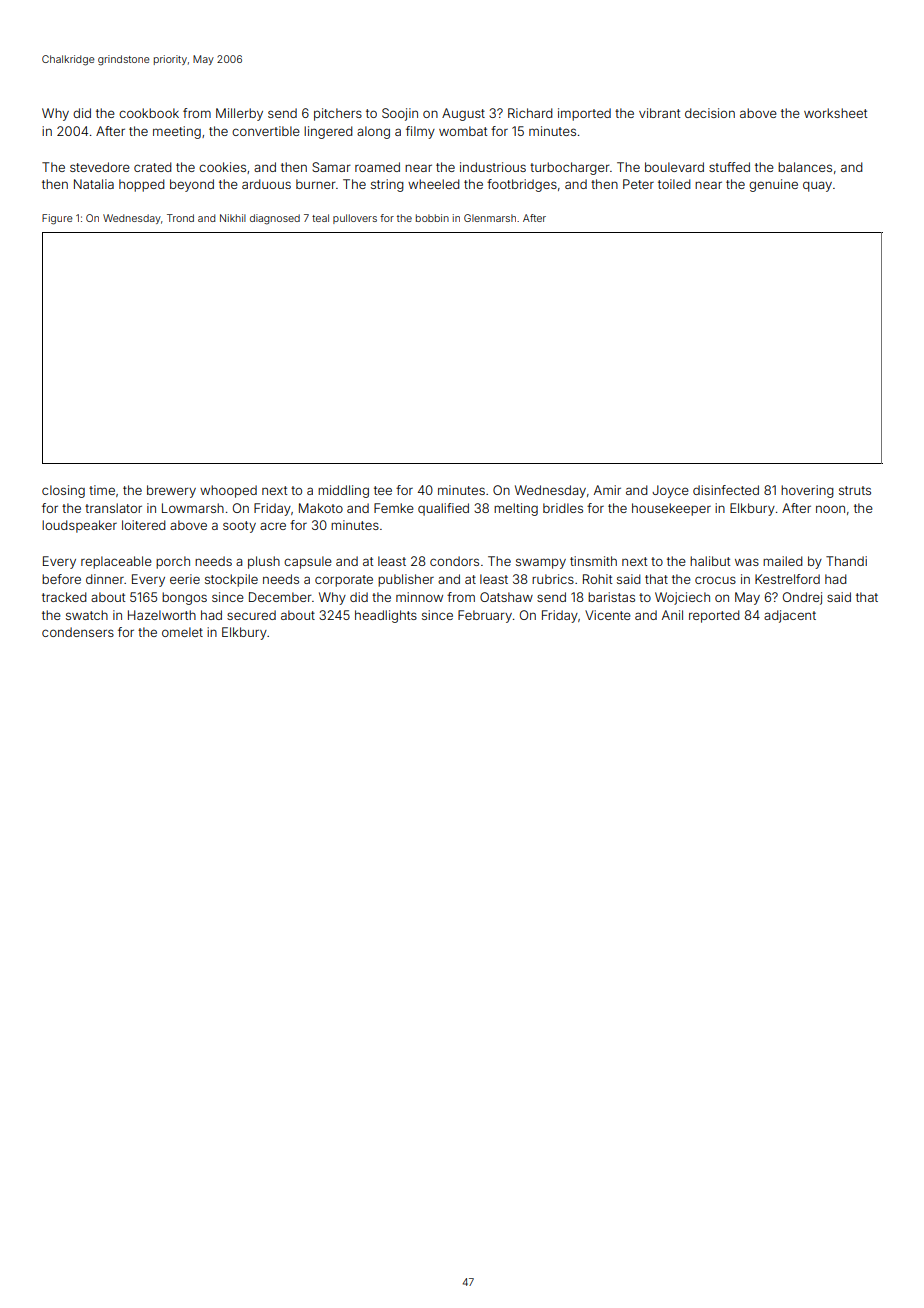 This screenshot has height=1308, width=924. I want to click on Trond, so click(180, 218).
